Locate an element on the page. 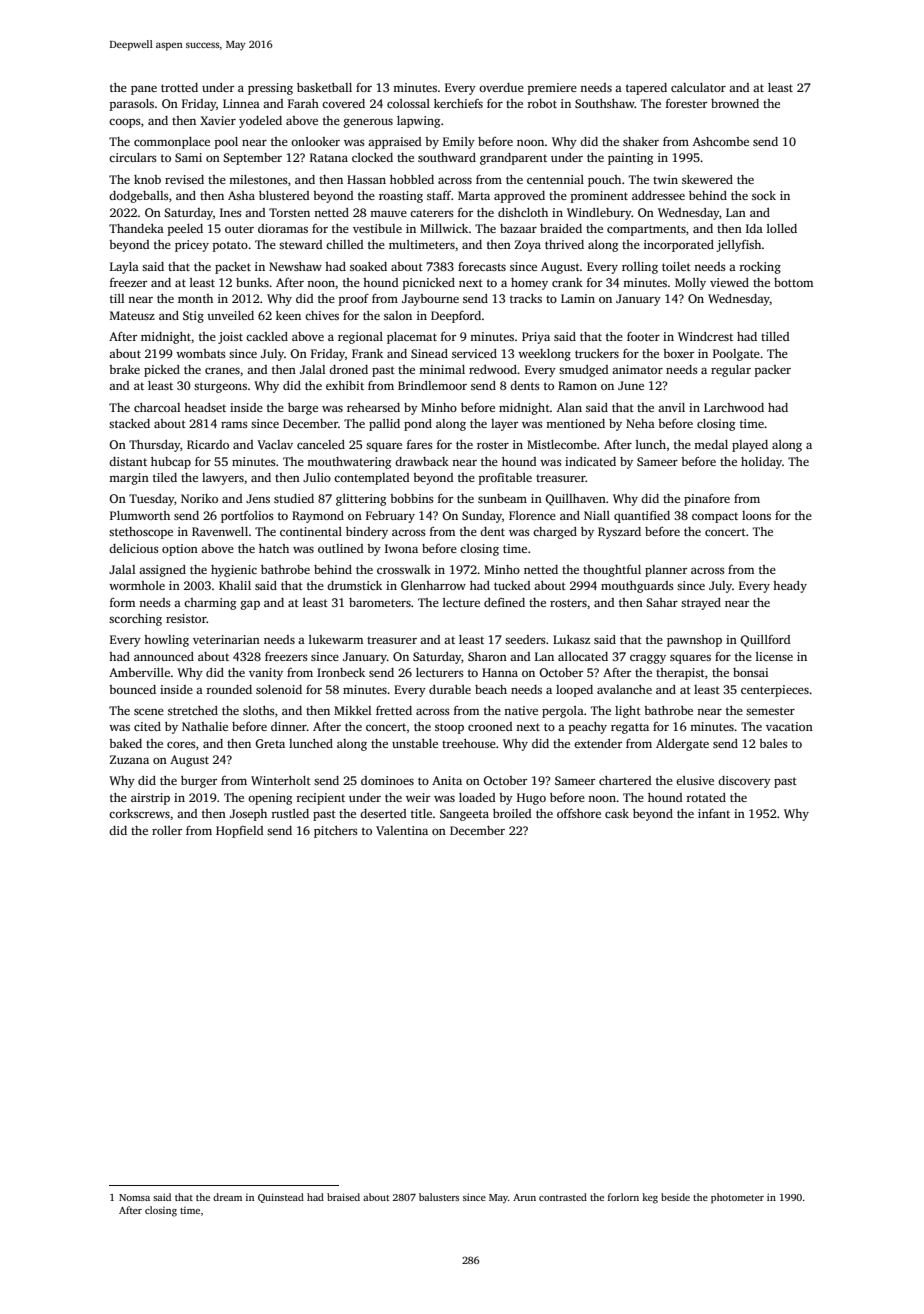 The image size is (924, 1314). infant is located at coordinates (714, 813).
